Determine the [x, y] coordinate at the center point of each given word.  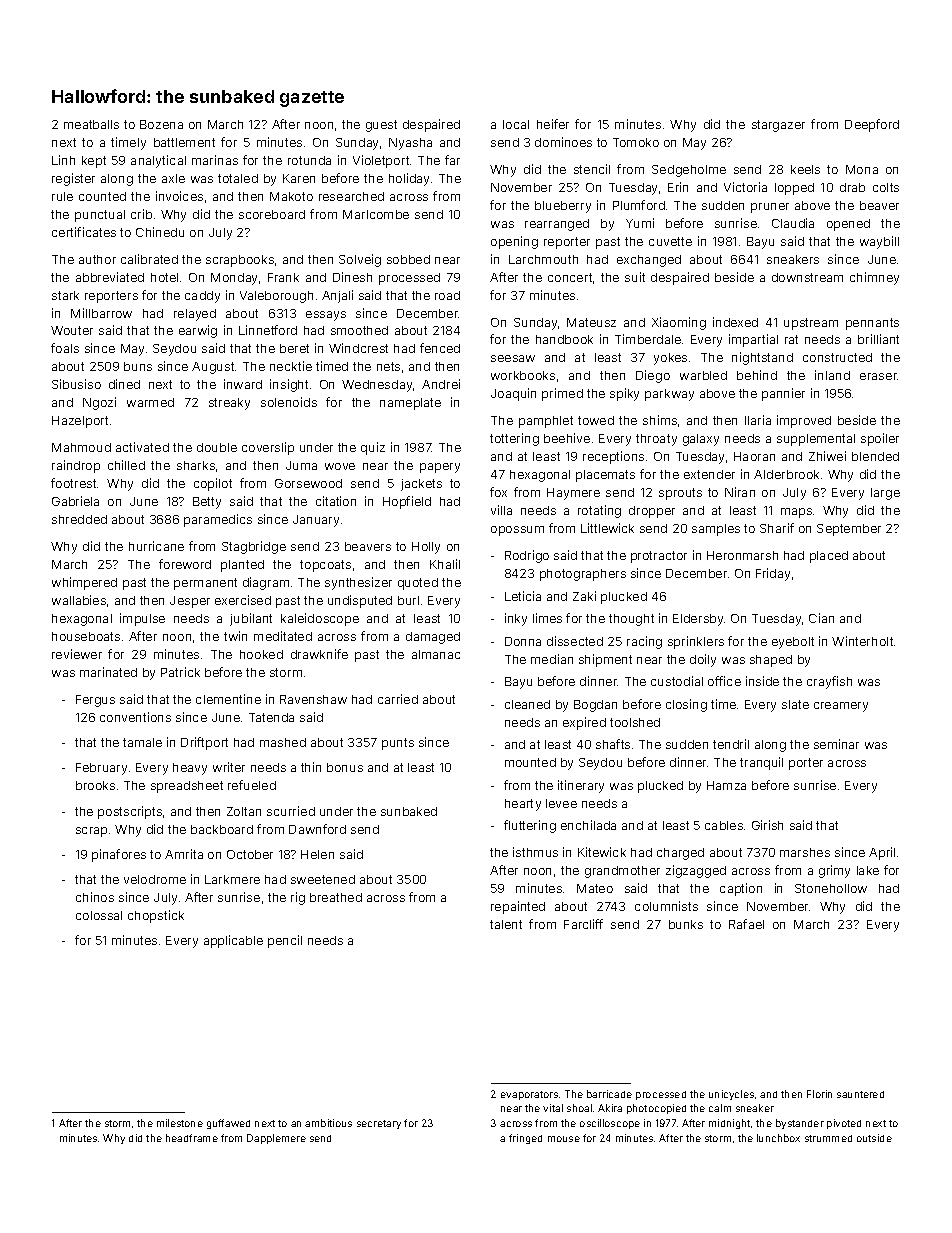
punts [398, 744]
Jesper [190, 602]
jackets [421, 485]
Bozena [161, 124]
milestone [180, 1123]
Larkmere [232, 879]
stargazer [778, 126]
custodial [677, 681]
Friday [773, 574]
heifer [553, 124]
